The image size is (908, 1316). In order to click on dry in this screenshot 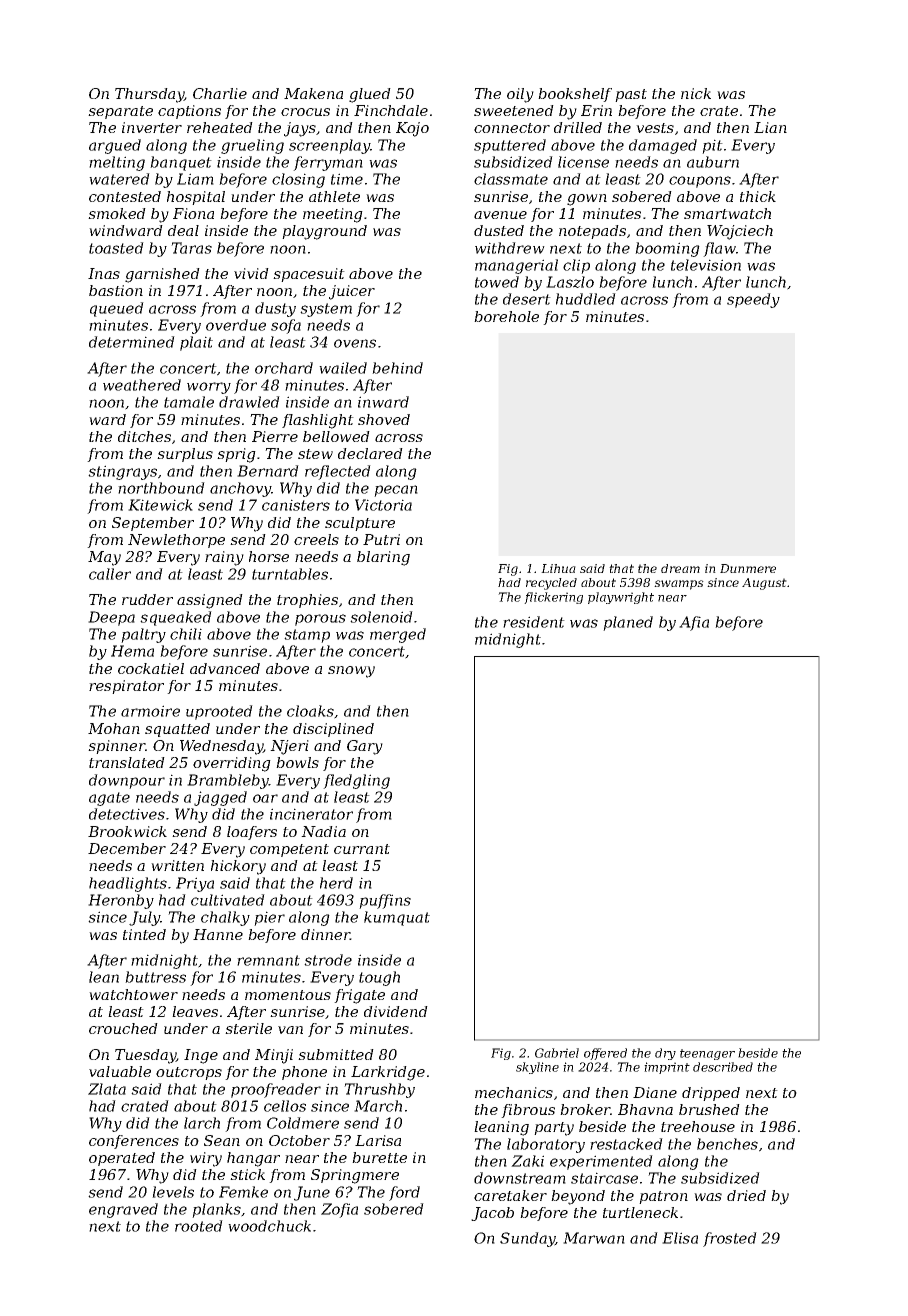, I will do `click(665, 1054)`.
